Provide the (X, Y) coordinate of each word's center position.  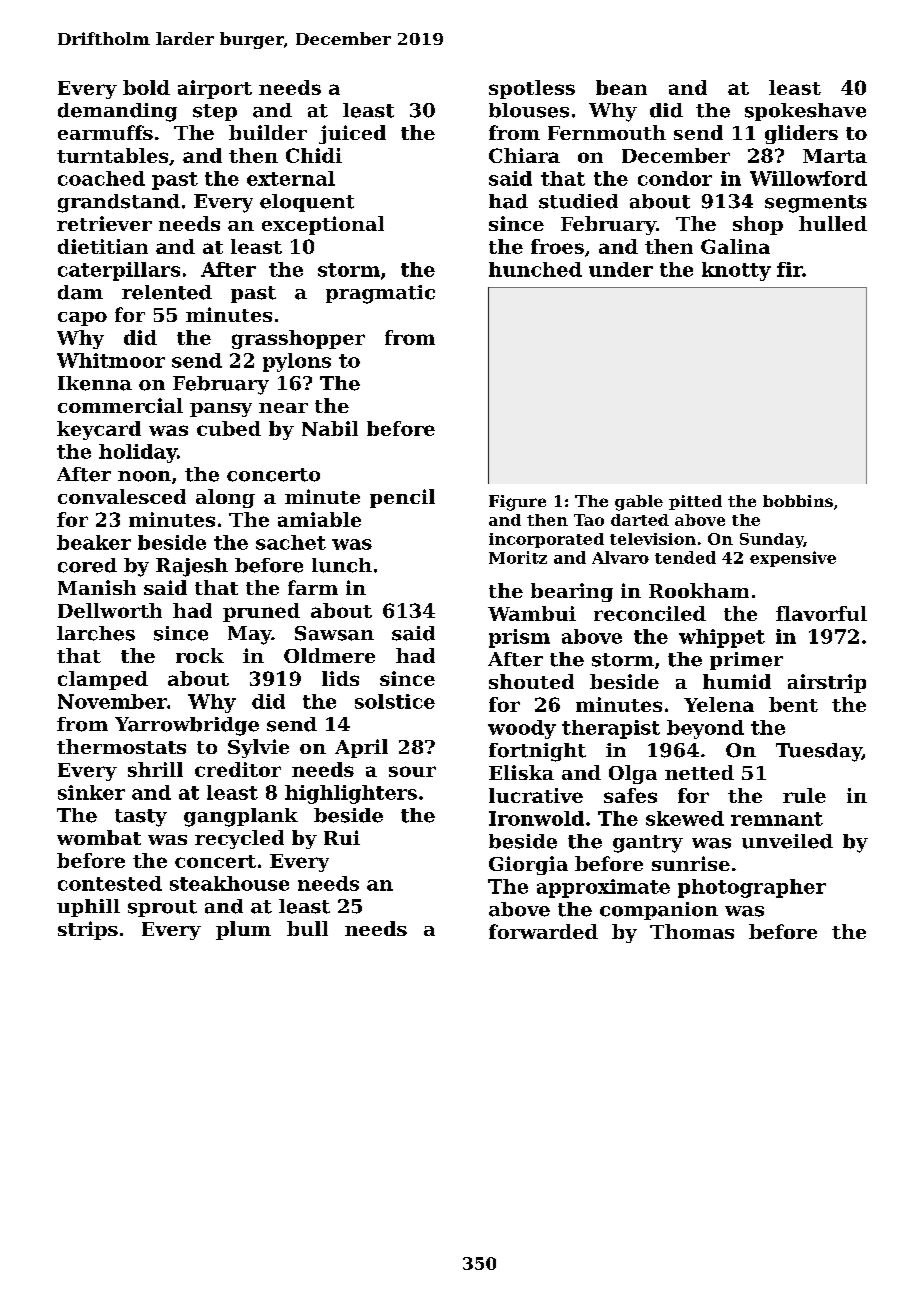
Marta (835, 156)
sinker (91, 792)
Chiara (524, 155)
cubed (229, 428)
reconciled (650, 613)
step (215, 112)
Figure (517, 503)
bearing (572, 592)
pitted (695, 502)
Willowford (808, 178)
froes (557, 246)
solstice (395, 701)
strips (88, 930)
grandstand (119, 203)
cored (87, 565)
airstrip (827, 683)
